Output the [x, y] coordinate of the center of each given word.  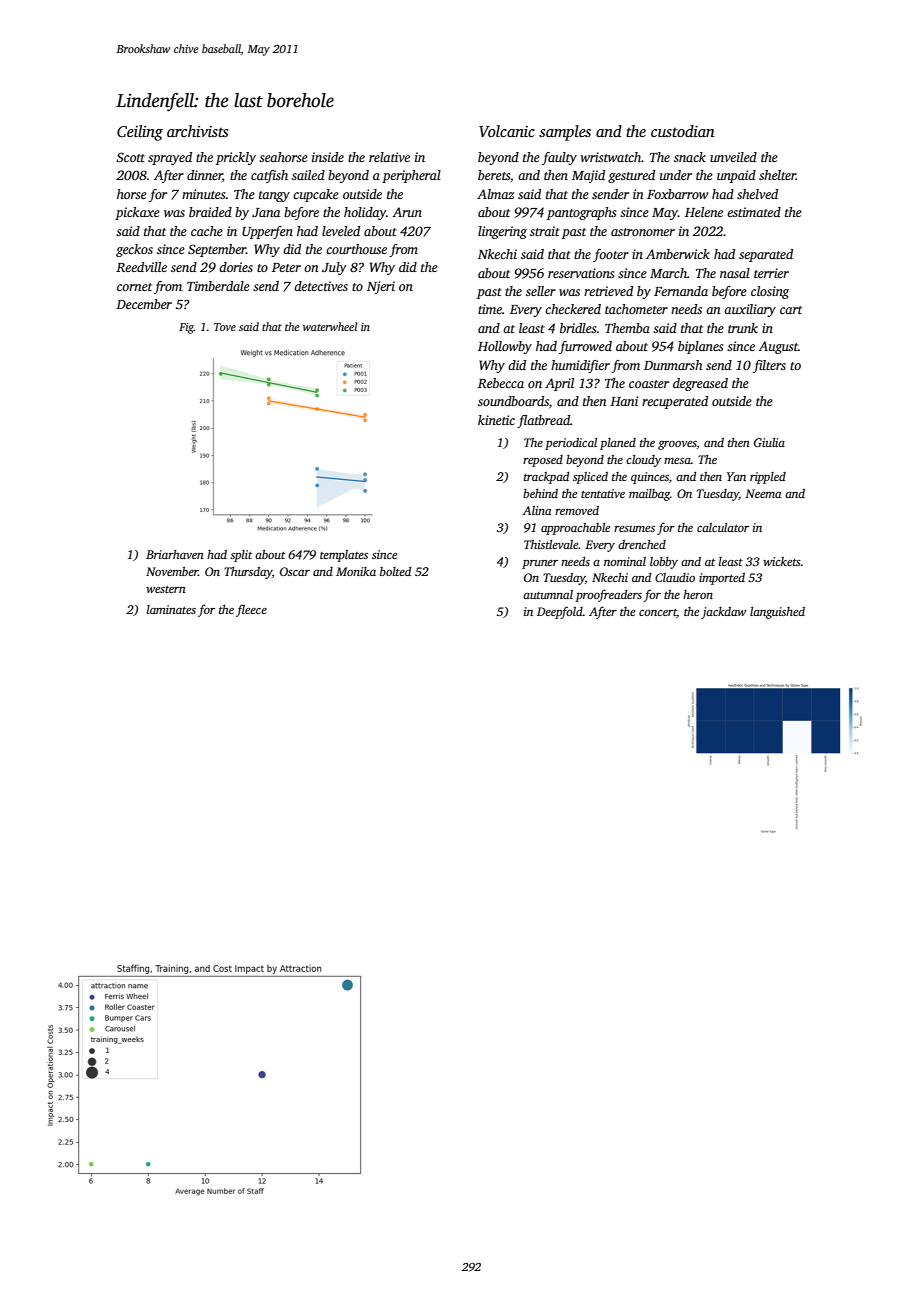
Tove [225, 327]
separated [766, 255]
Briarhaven [175, 554]
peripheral [411, 176]
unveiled [733, 157]
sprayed [170, 158]
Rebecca [501, 383]
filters [769, 366]
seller [541, 291]
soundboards [513, 401]
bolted [395, 571]
